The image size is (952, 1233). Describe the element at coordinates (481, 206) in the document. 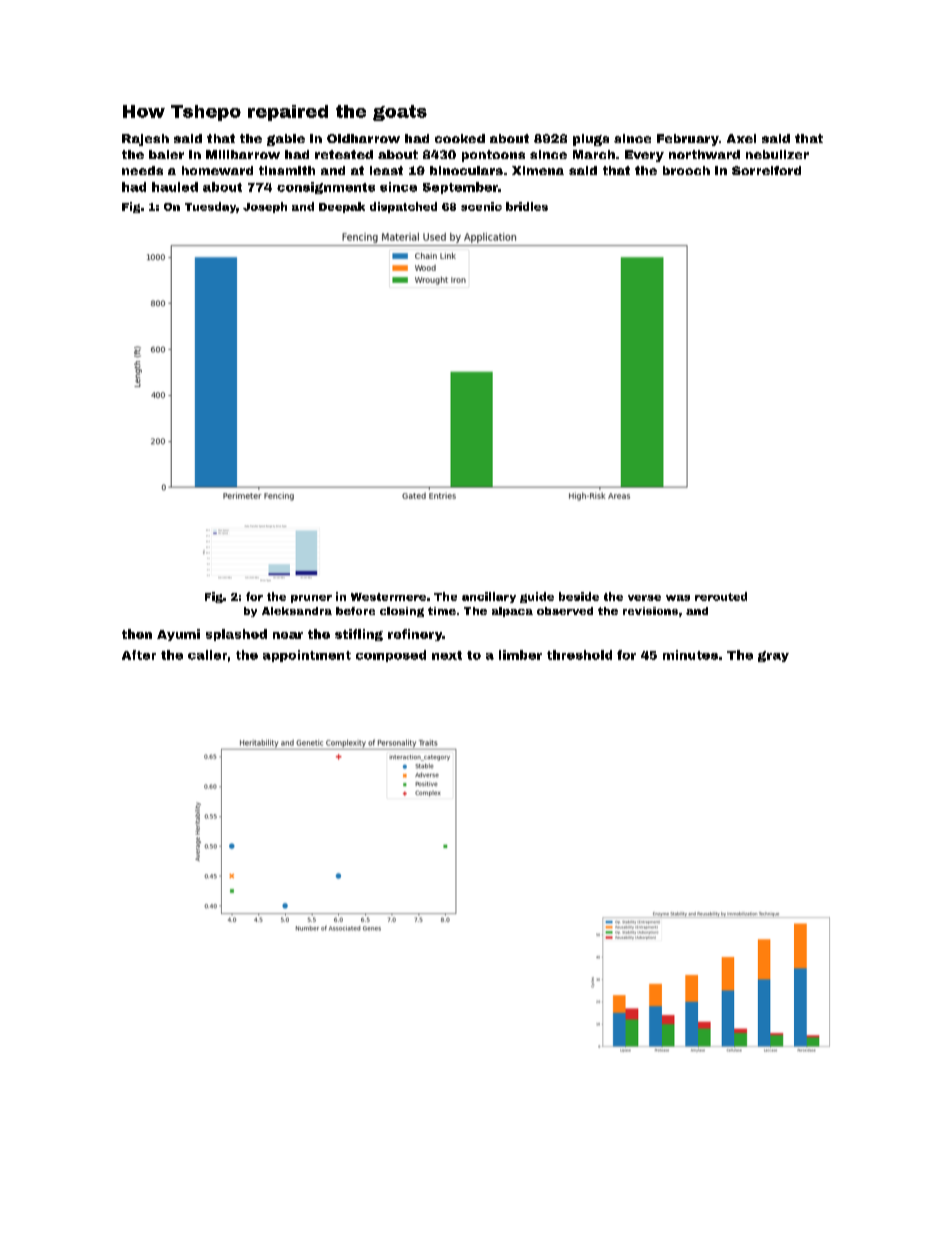

I see `scenic` at that location.
